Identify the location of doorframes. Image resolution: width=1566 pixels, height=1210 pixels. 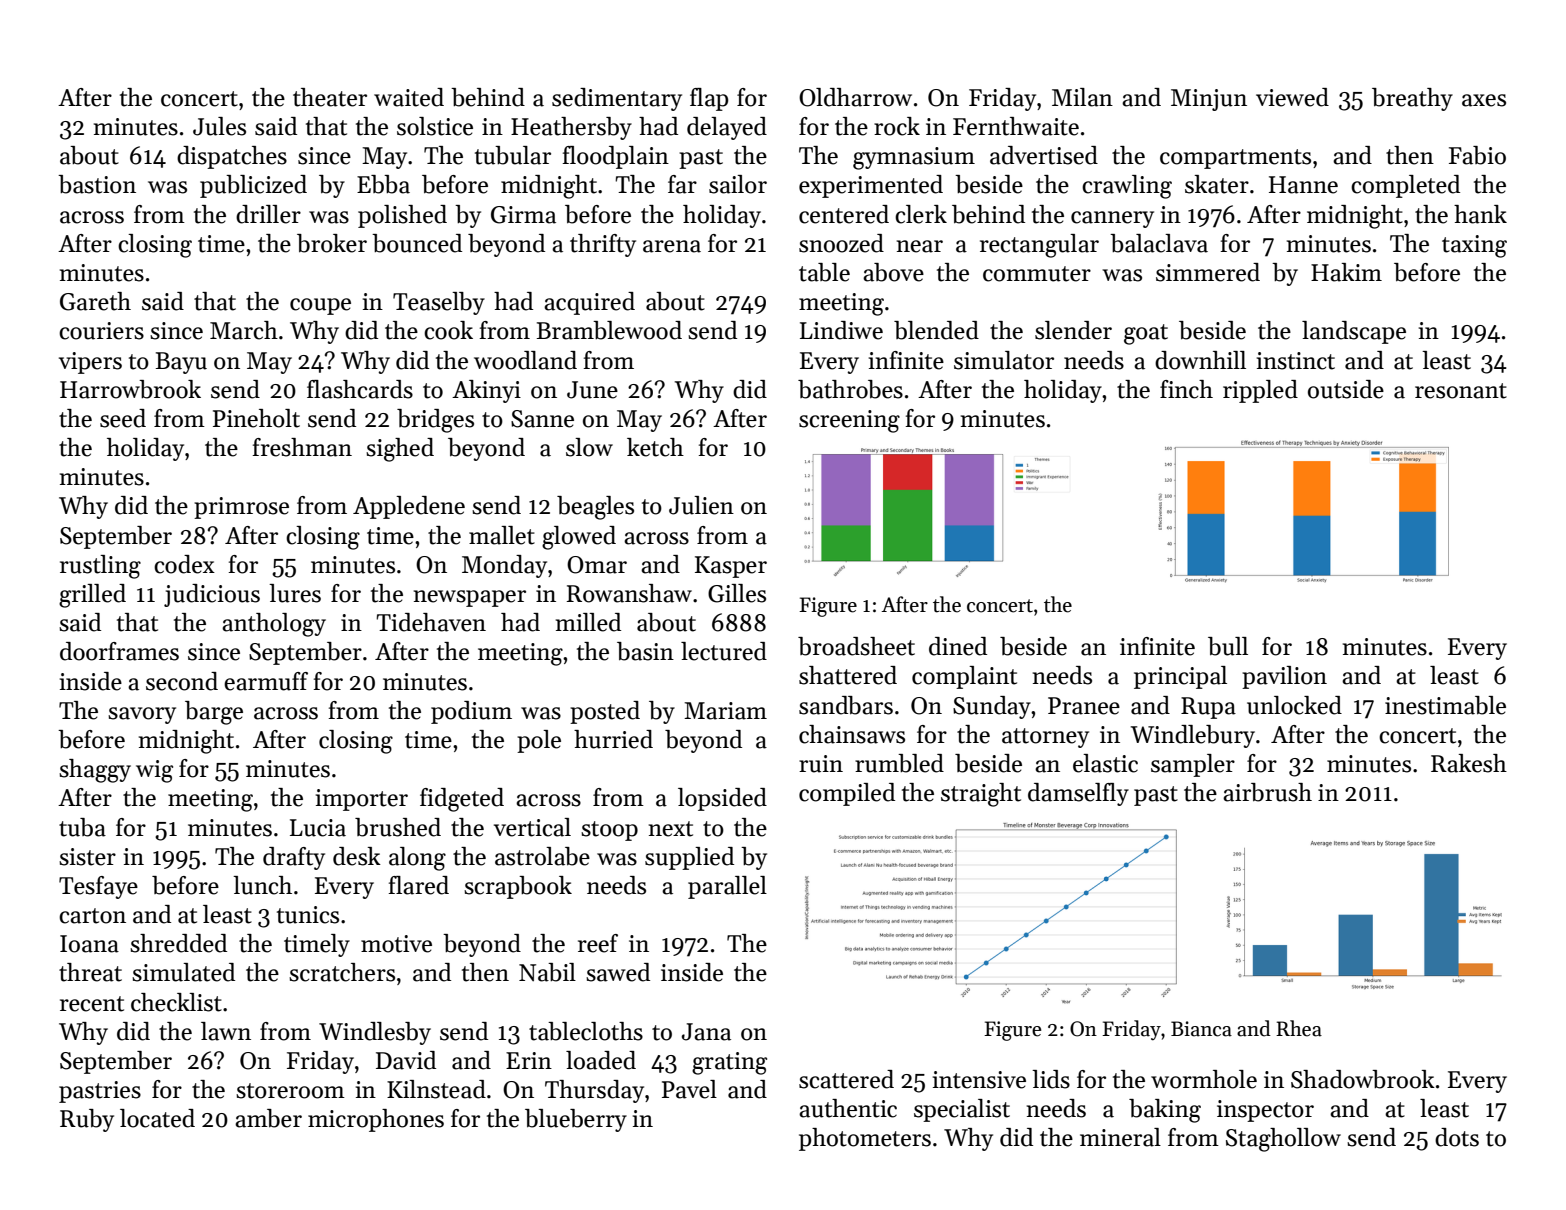
(119, 651).
